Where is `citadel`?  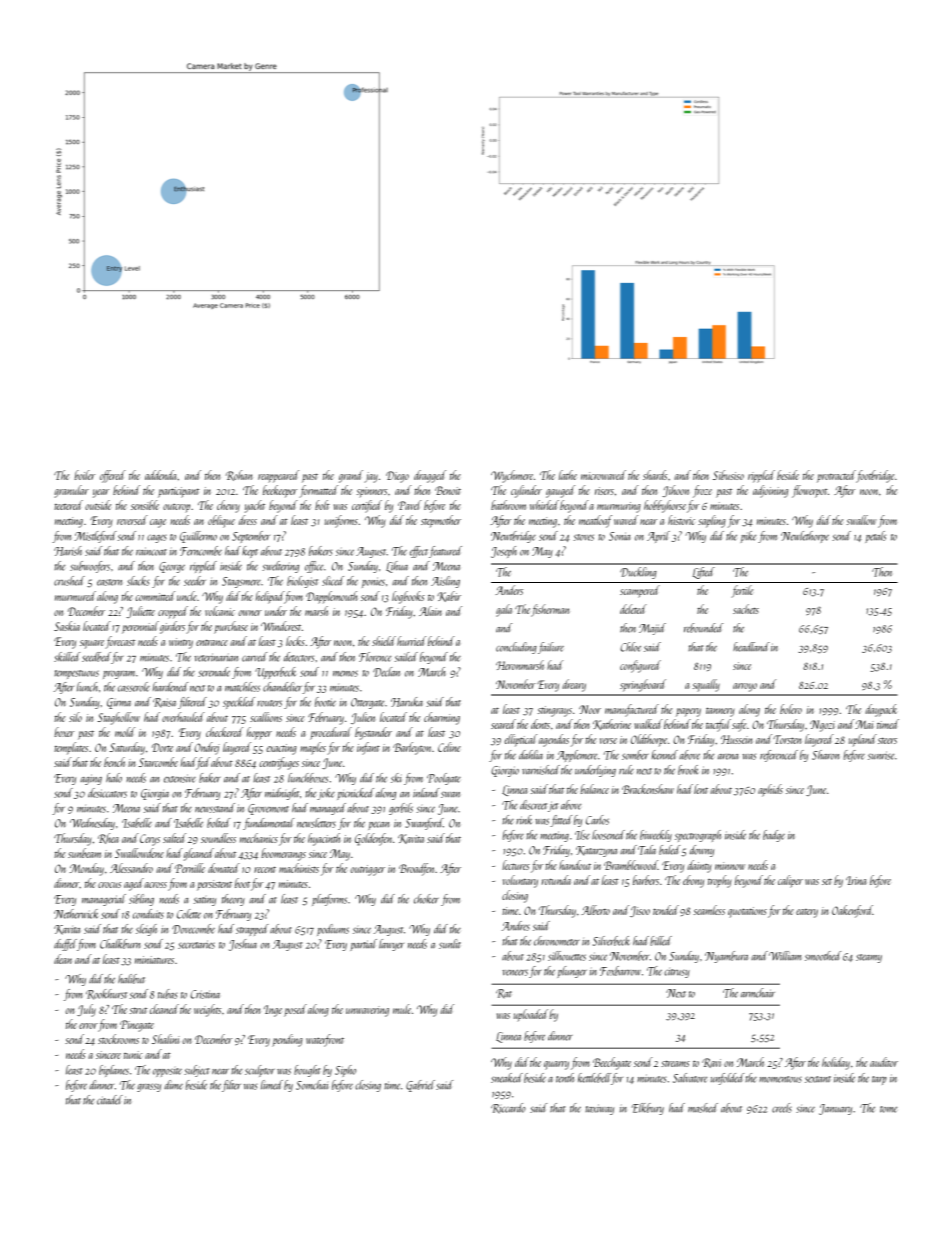 citadel is located at coordinates (110, 1100).
